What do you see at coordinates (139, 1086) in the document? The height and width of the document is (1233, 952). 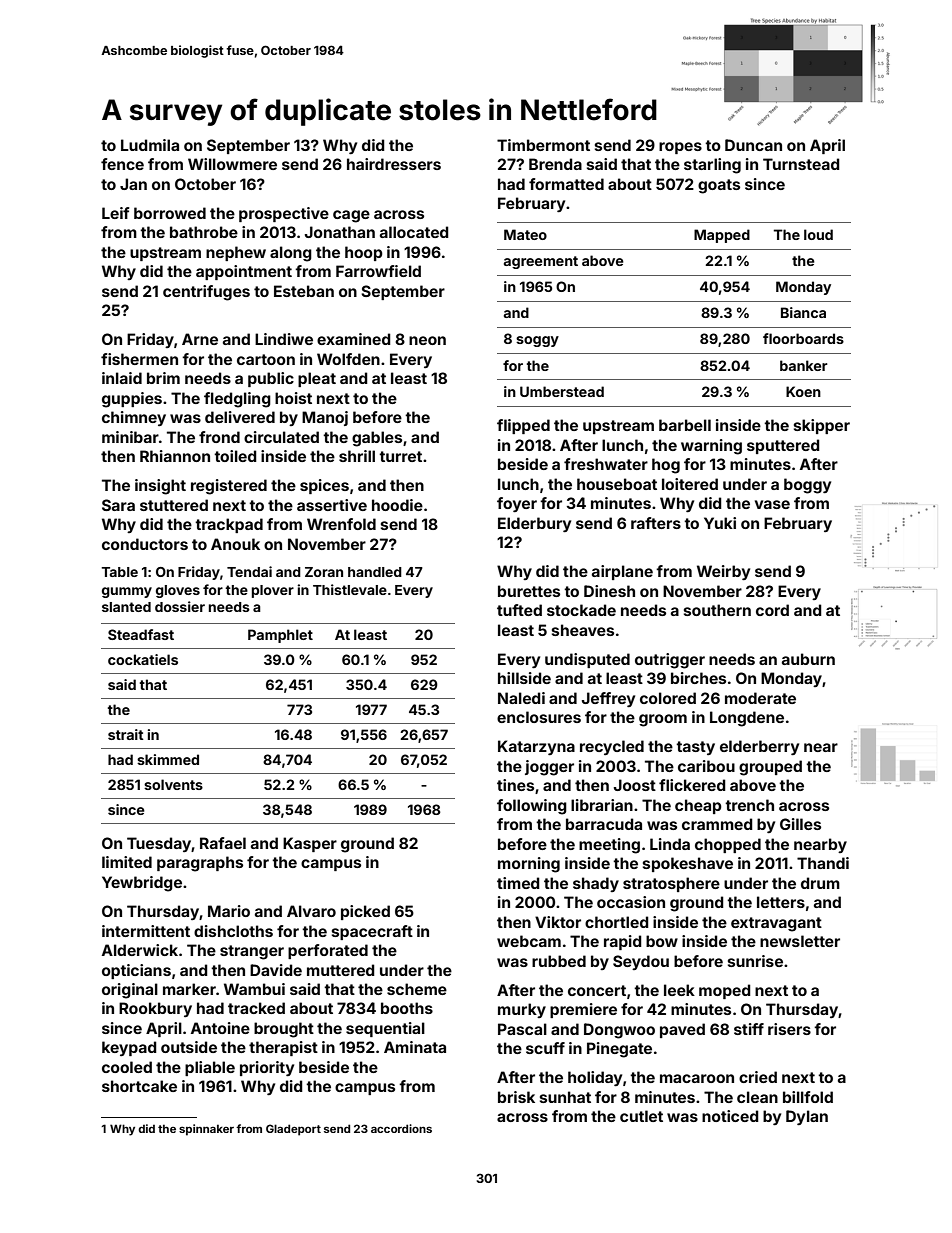 I see `shortcake` at bounding box center [139, 1086].
